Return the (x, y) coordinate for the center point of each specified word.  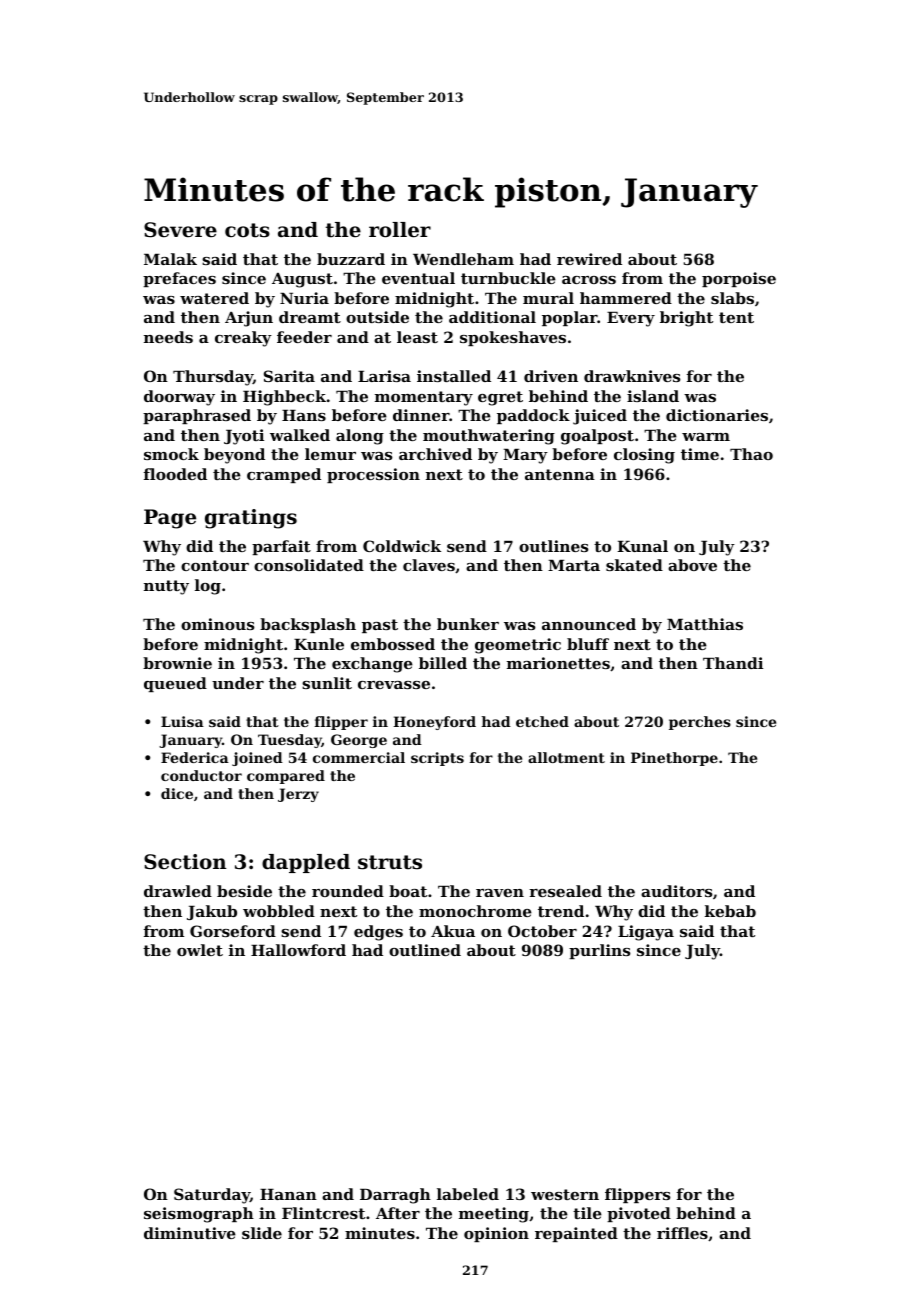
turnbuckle (508, 278)
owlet (200, 950)
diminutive (190, 1233)
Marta (574, 565)
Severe (180, 230)
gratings (251, 519)
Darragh (395, 1196)
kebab (730, 911)
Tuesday (290, 741)
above (692, 565)
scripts (437, 759)
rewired (589, 259)
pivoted (639, 1214)
